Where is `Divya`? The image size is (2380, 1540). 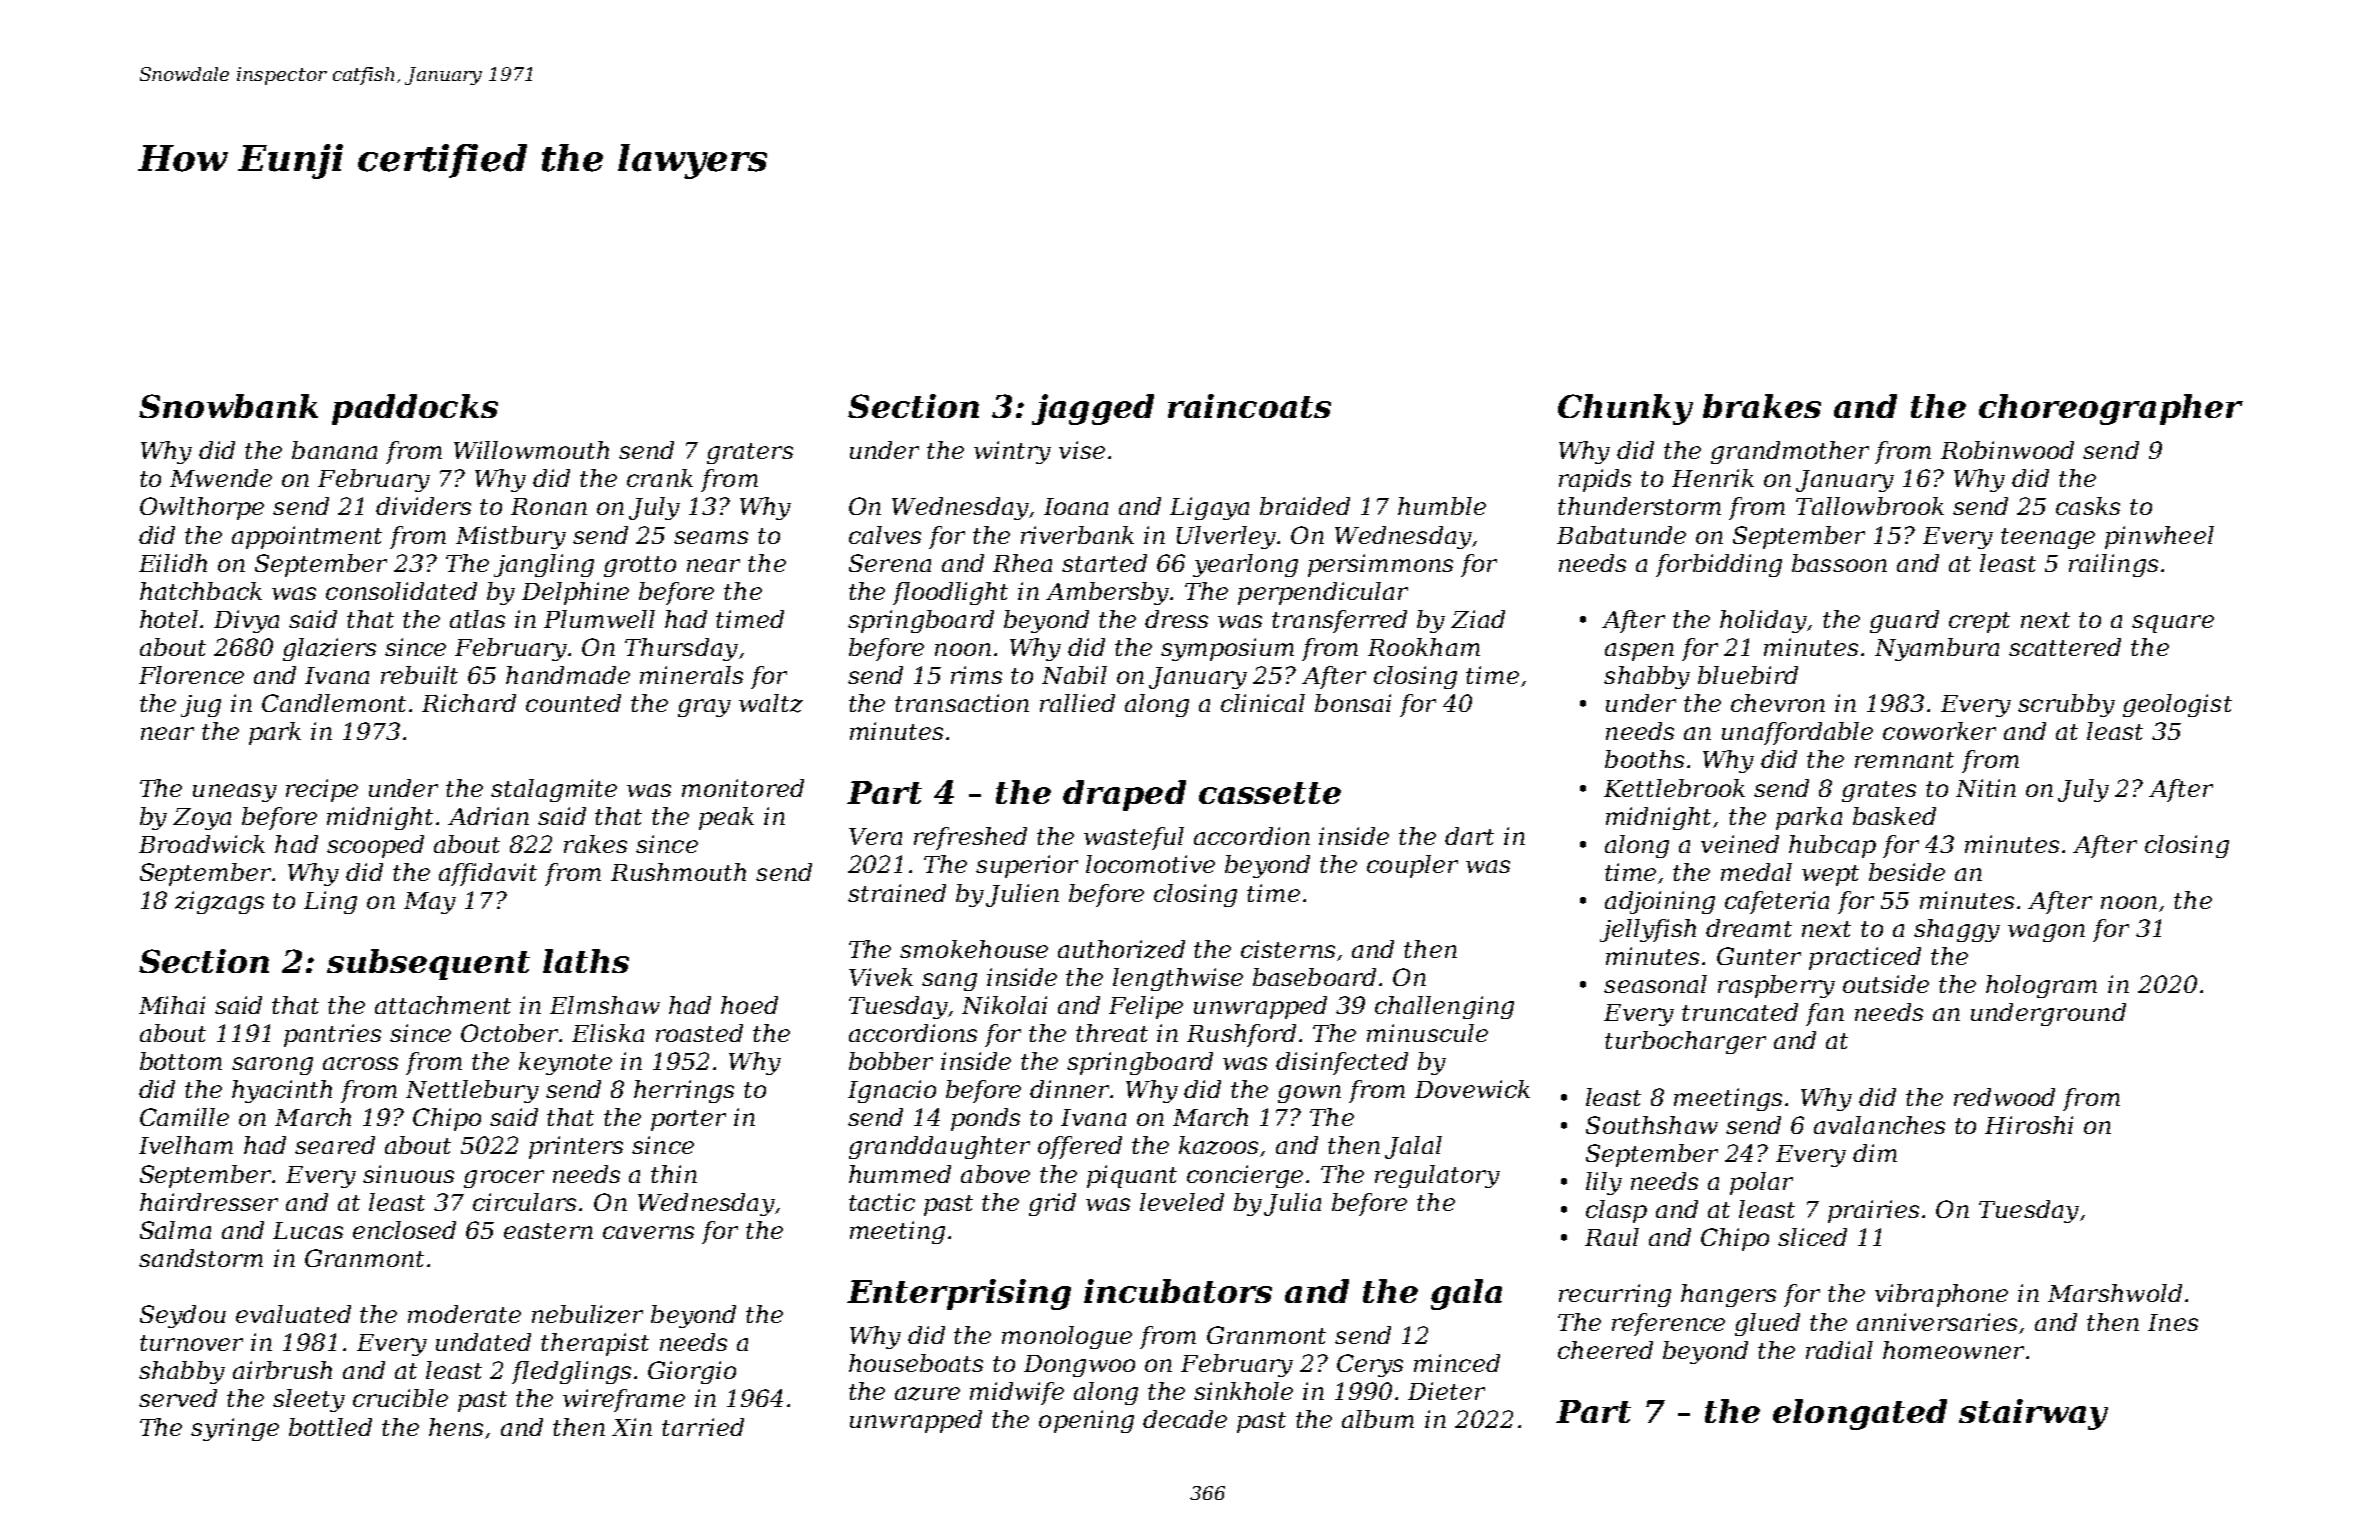
Divya is located at coordinates (246, 621).
